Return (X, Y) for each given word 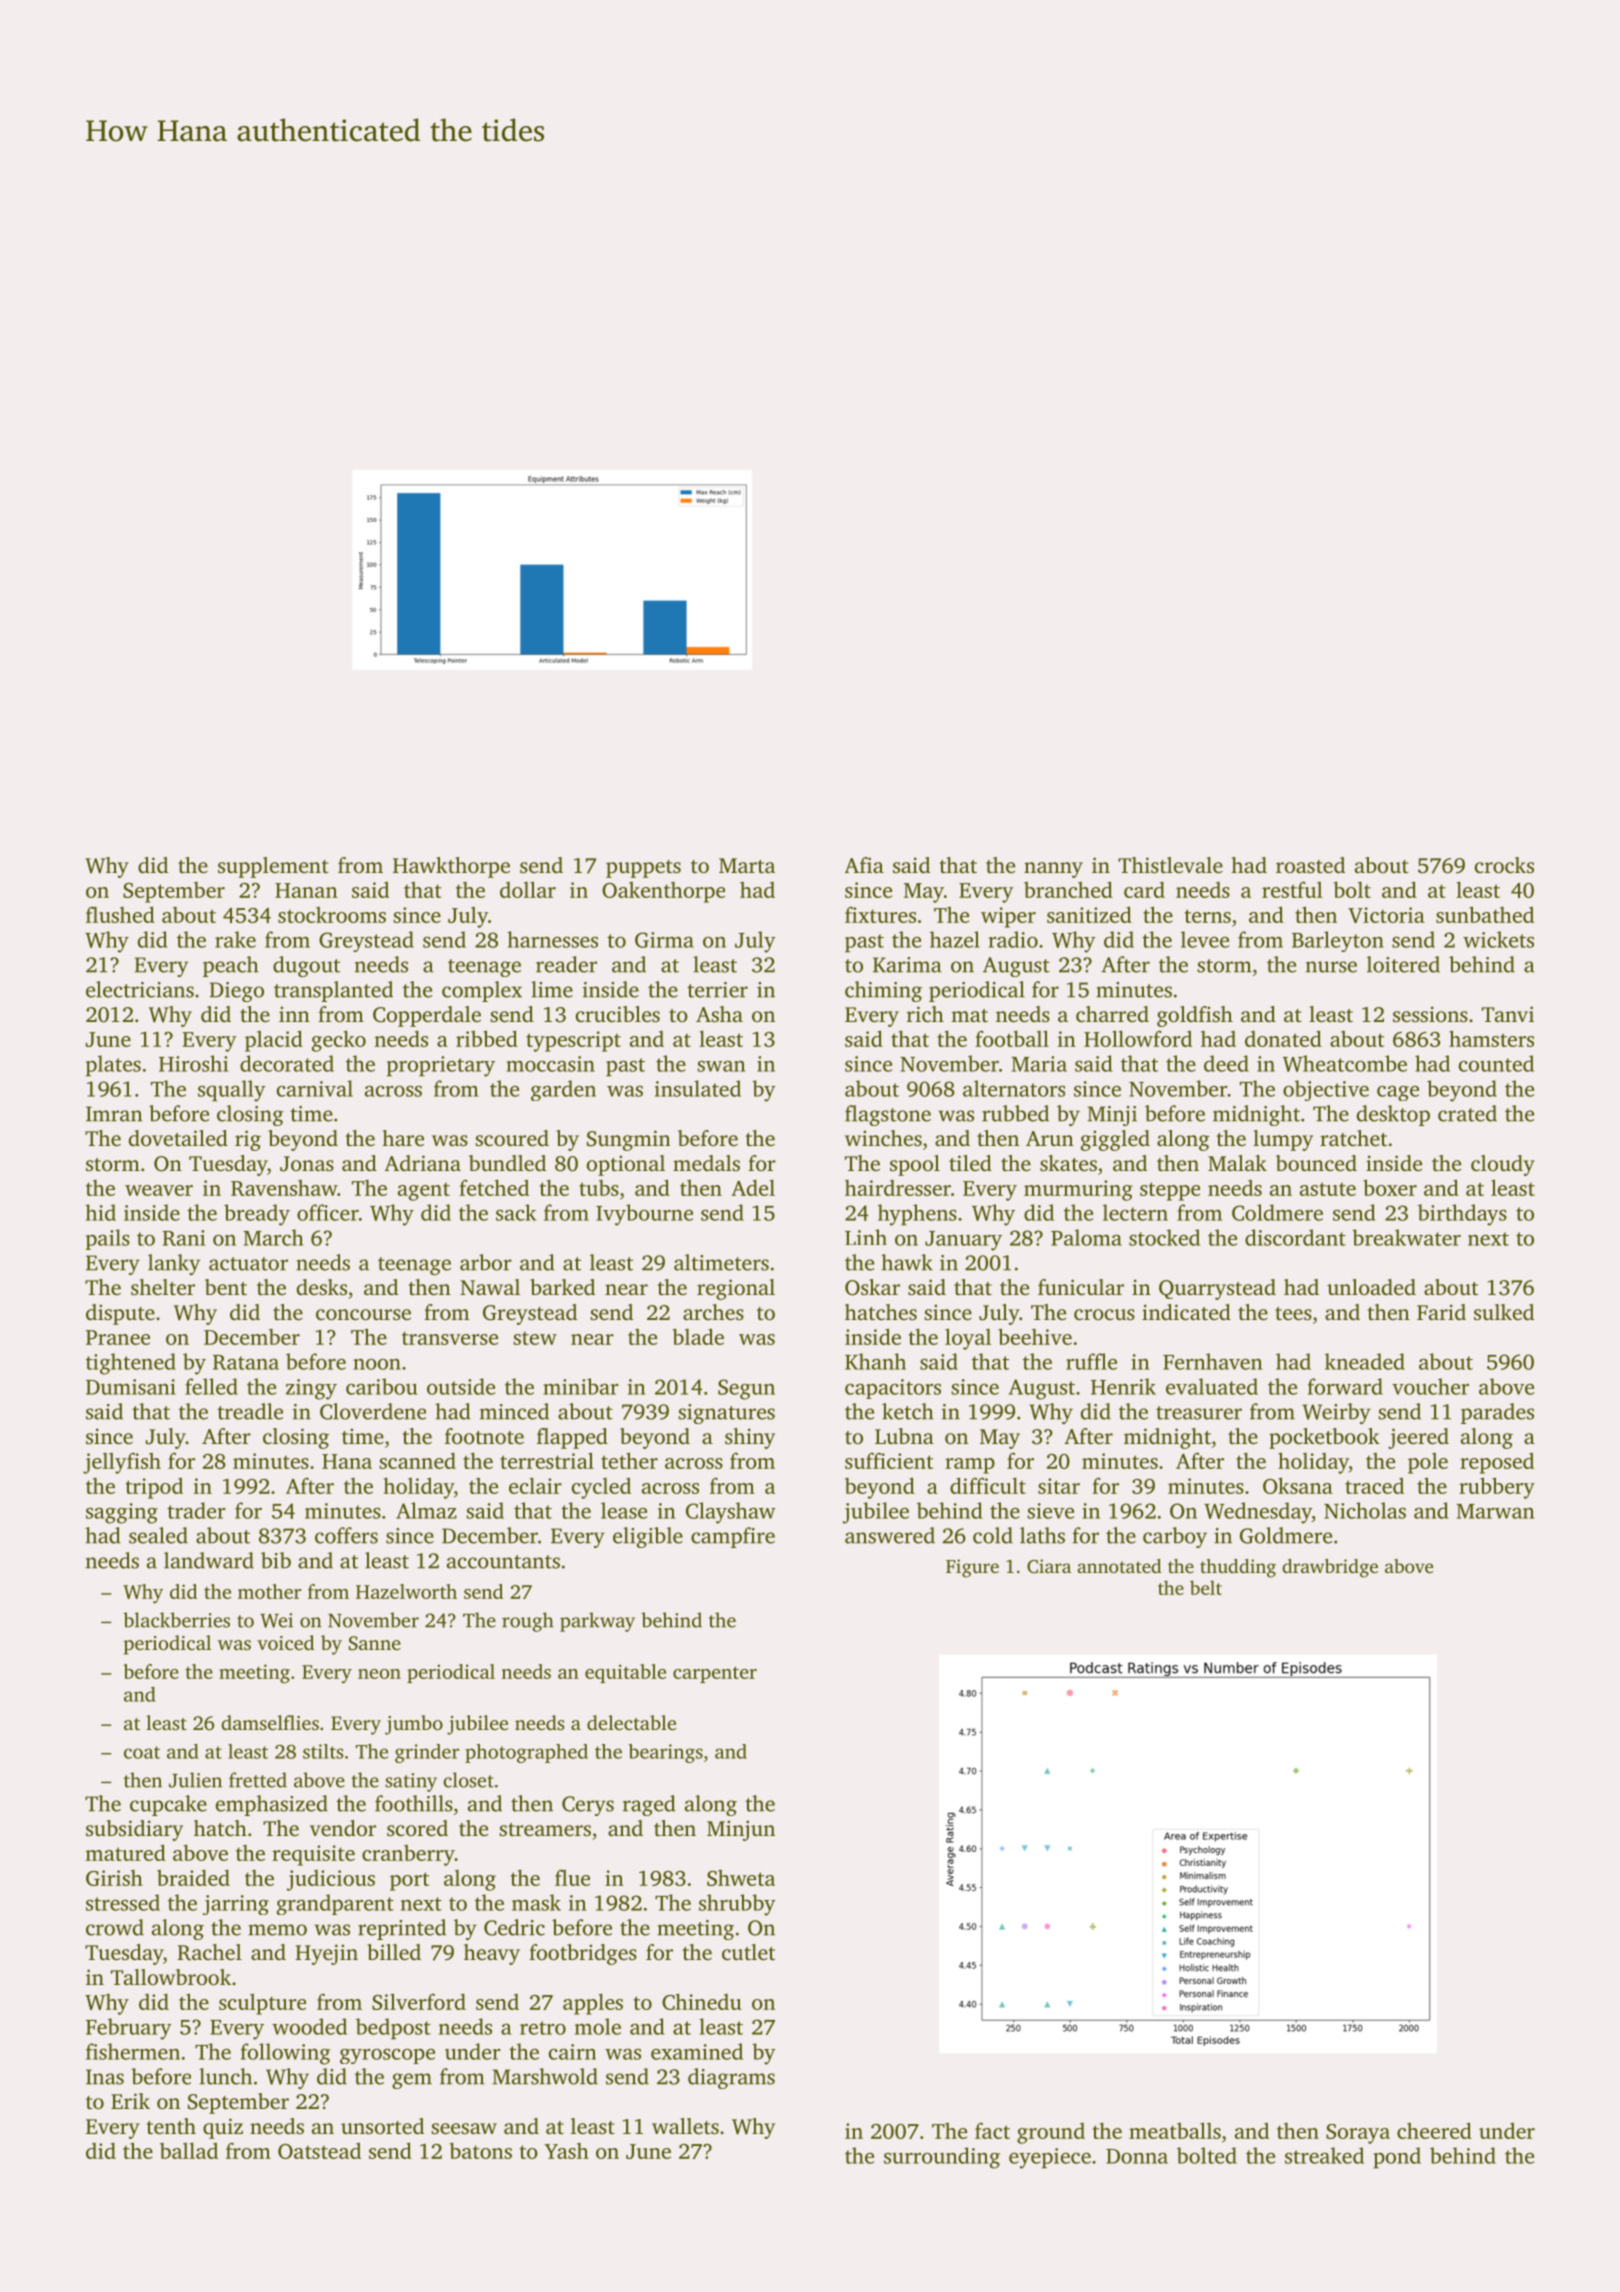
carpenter (715, 1674)
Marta (747, 865)
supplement (273, 867)
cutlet (748, 1952)
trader (196, 1510)
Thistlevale (1170, 865)
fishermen (133, 2051)
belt (1206, 1587)
